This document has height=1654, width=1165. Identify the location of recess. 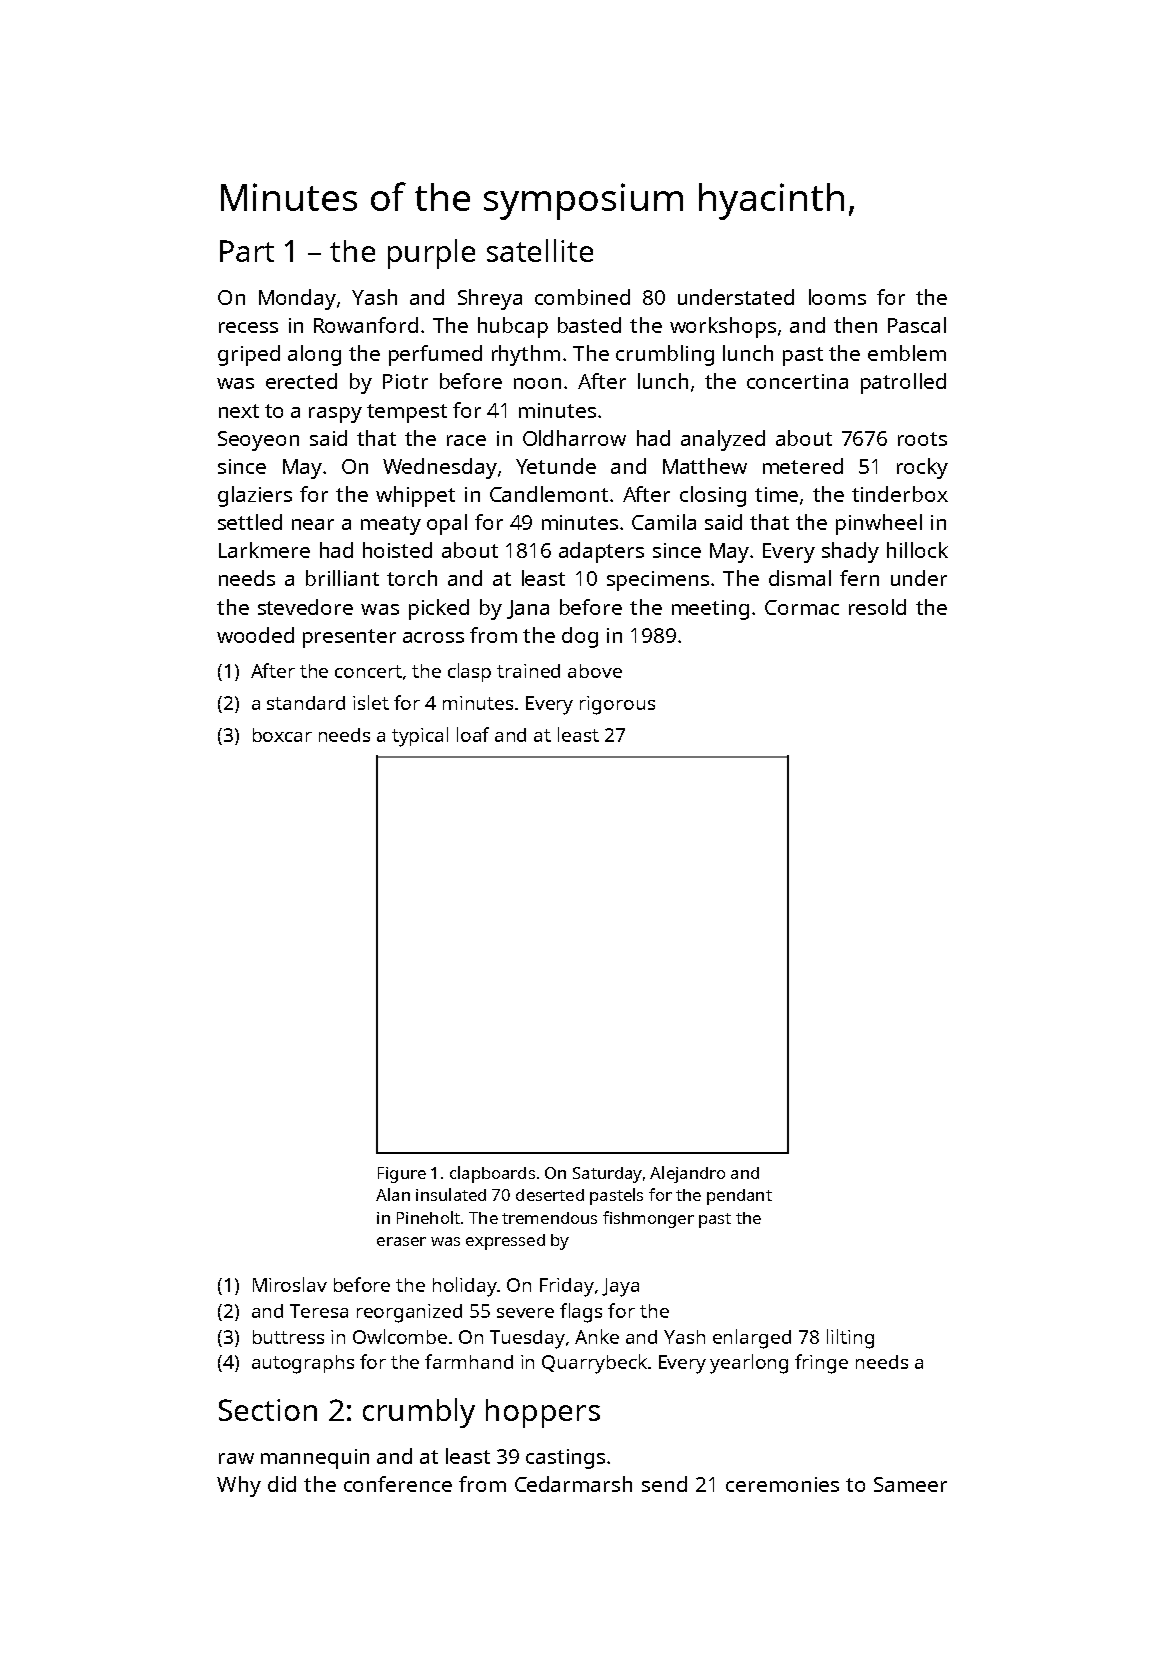
(248, 327).
